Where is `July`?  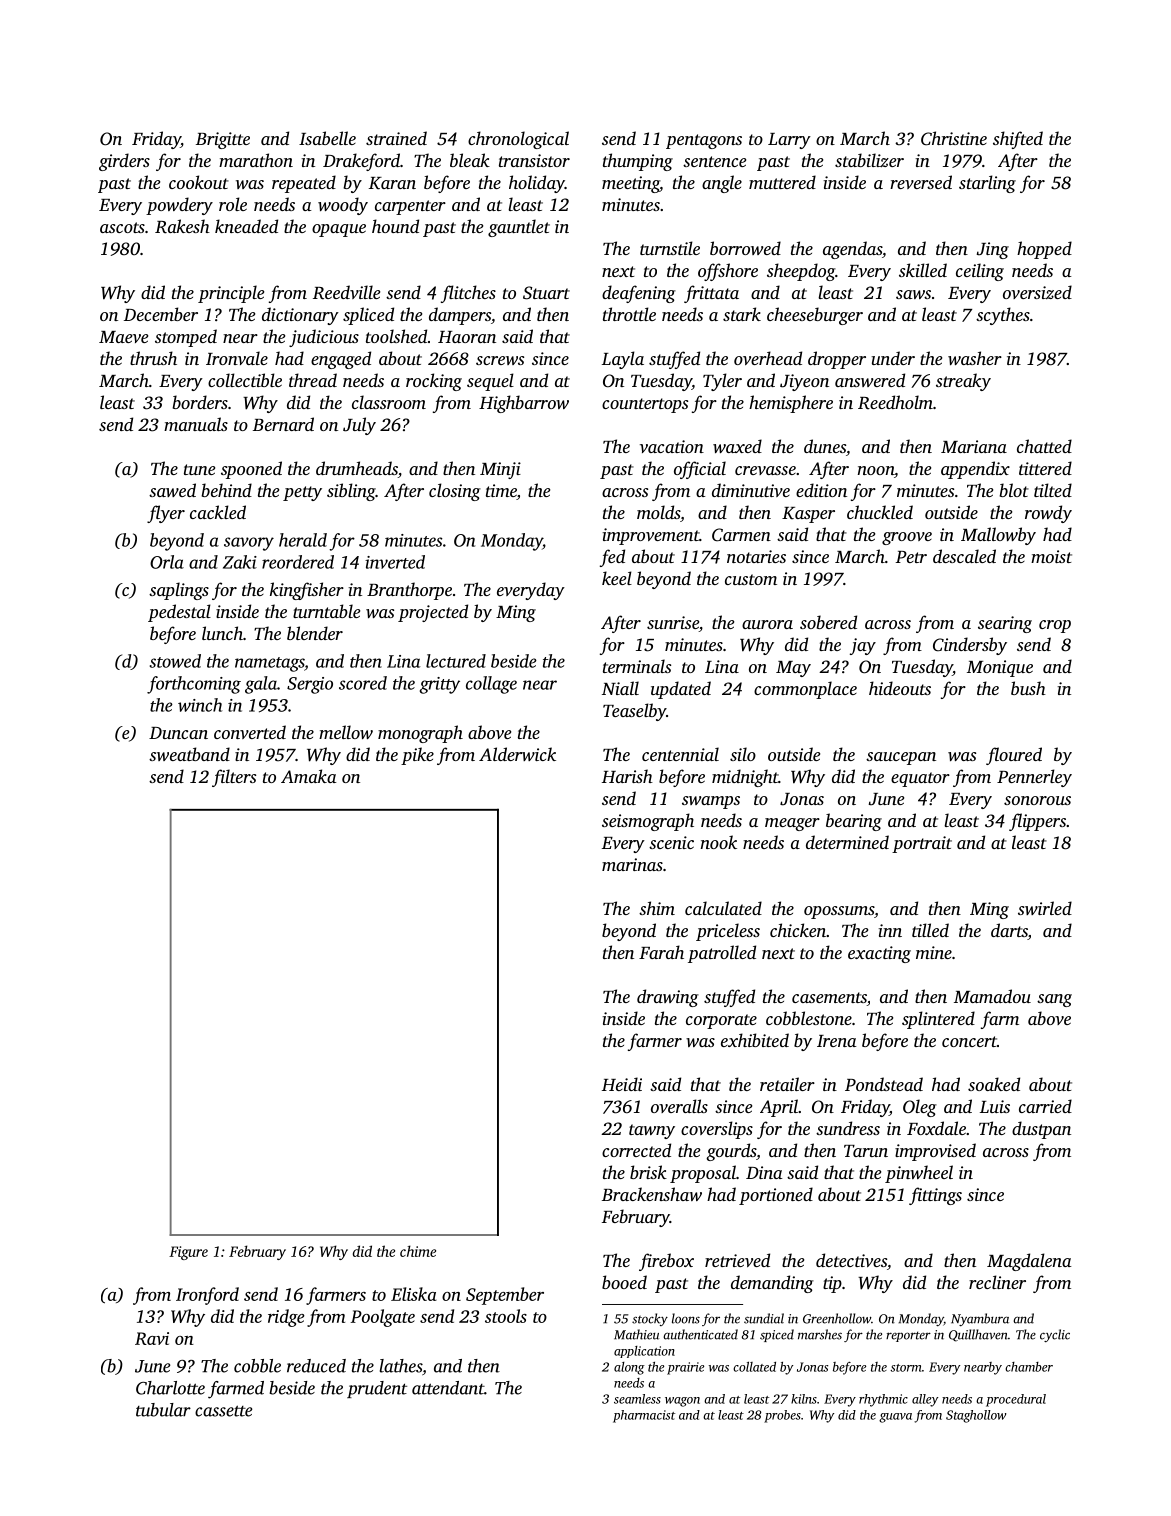
July is located at coordinates (359, 426).
